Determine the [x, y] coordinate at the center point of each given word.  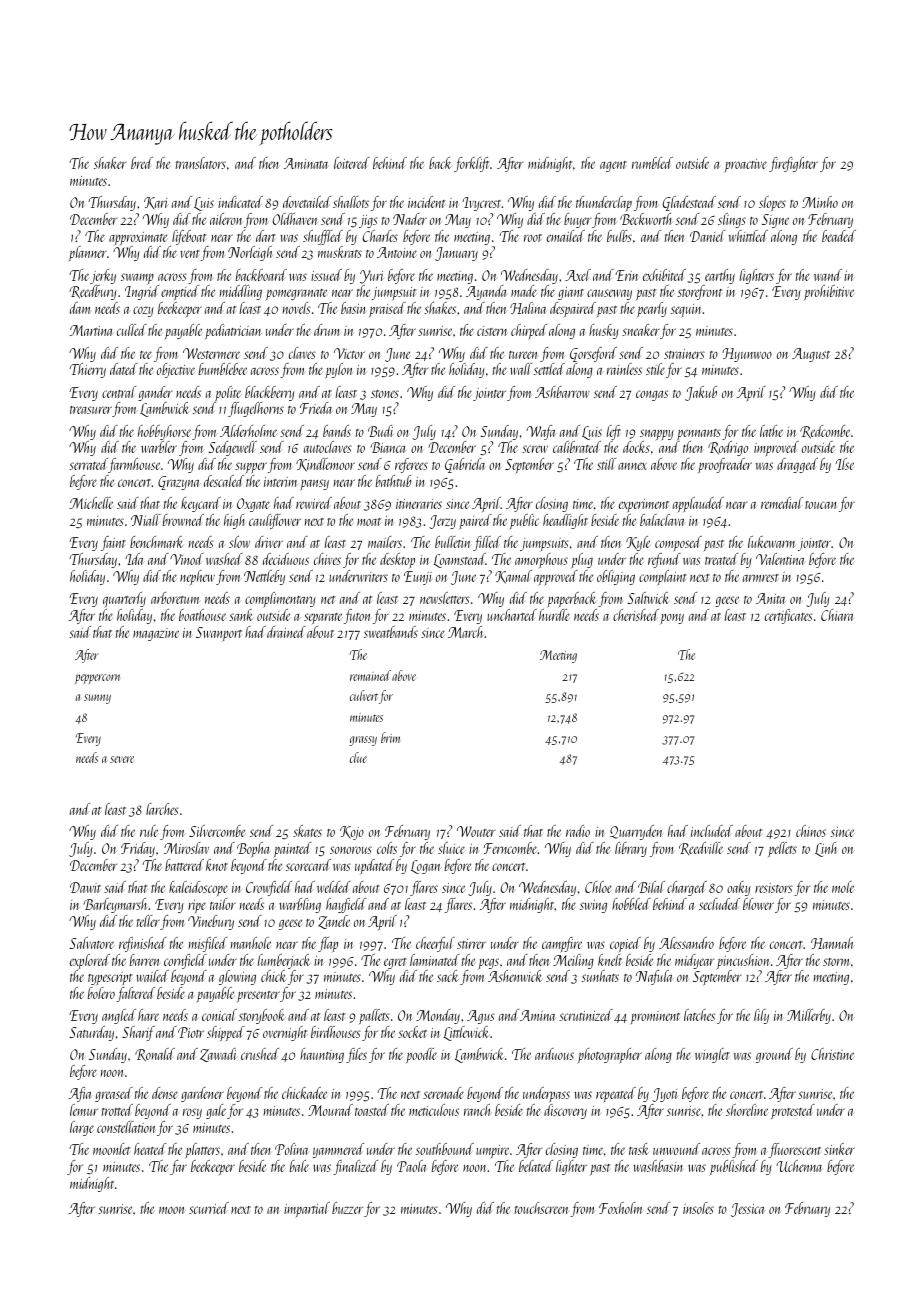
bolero [101, 993]
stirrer [471, 944]
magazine [156, 634]
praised [387, 309]
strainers [684, 354]
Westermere [211, 353]
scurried [209, 1208]
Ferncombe [510, 848]
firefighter [793, 164]
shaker [110, 163]
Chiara [837, 615]
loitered [352, 163]
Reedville [701, 848]
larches [162, 809]
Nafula [654, 977]
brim [390, 737]
